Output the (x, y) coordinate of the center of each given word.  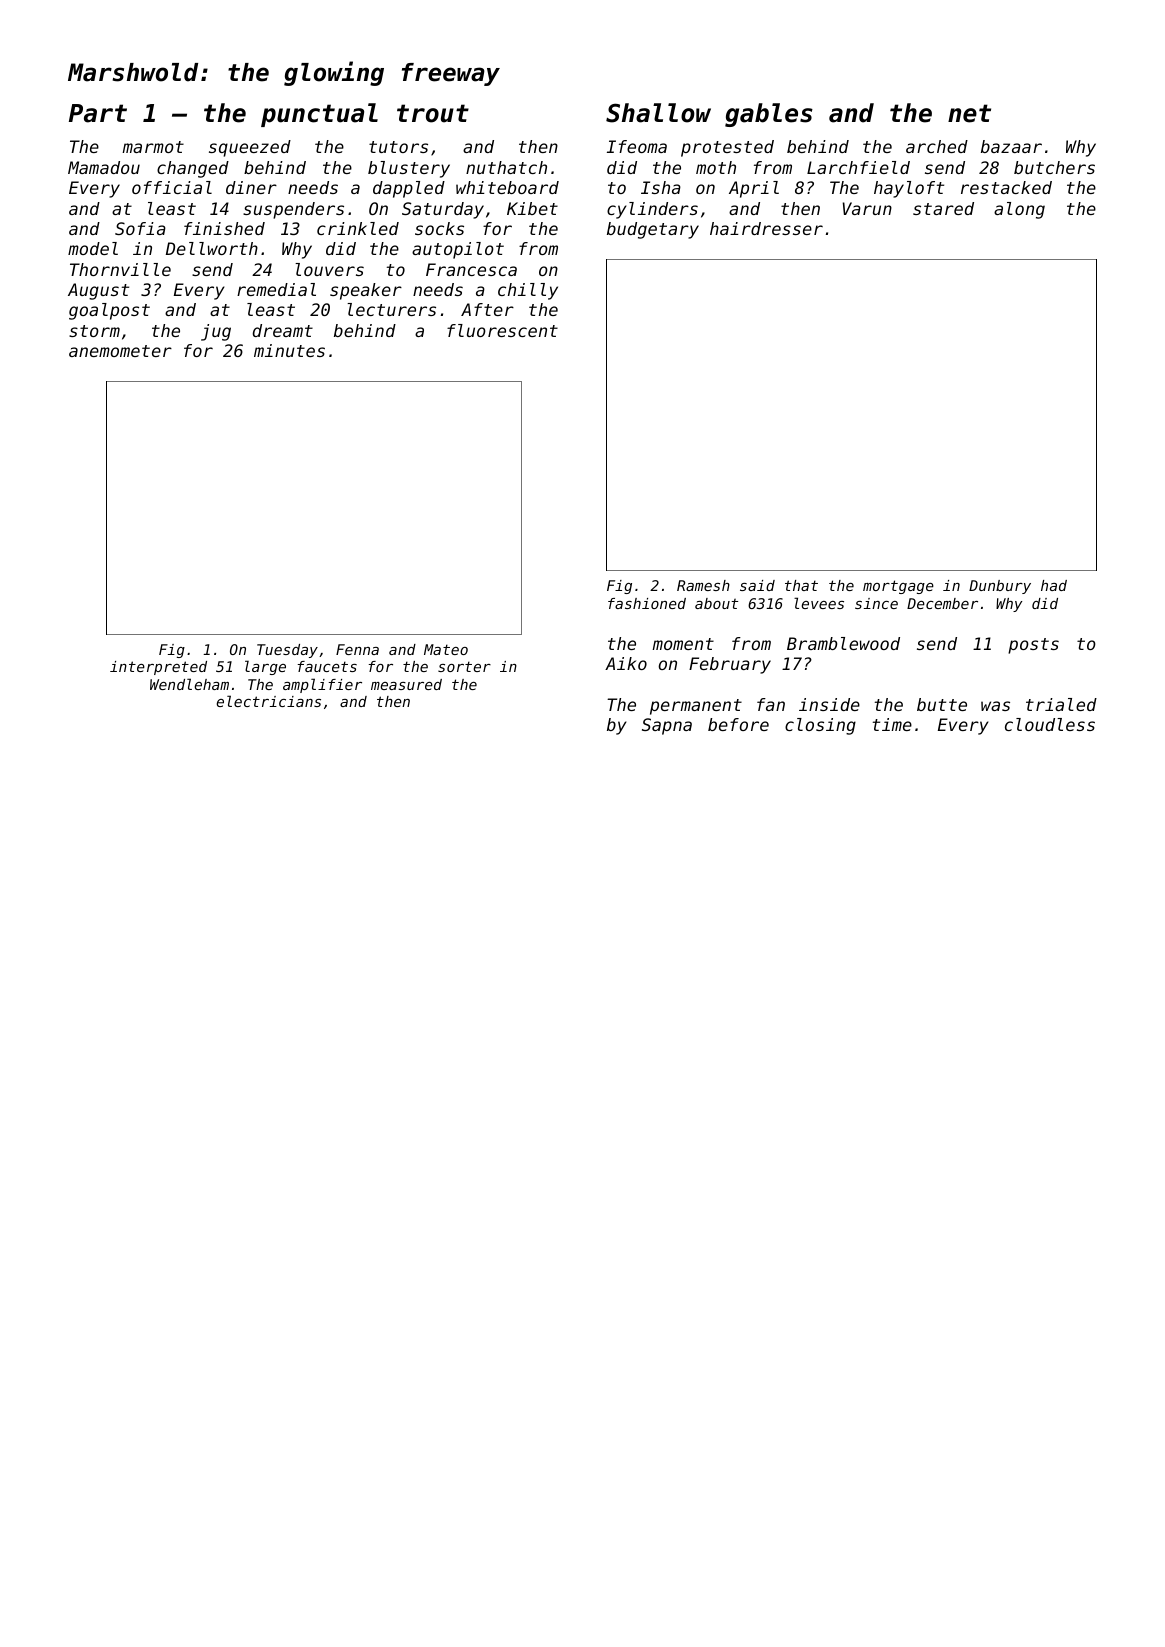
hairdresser (766, 228)
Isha (661, 187)
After (487, 309)
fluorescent (502, 330)
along (1019, 210)
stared (943, 208)
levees (819, 603)
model (93, 248)
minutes (289, 350)
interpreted (158, 668)
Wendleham (189, 684)
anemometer (120, 351)
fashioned (647, 603)
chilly (528, 291)
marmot (153, 147)
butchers (1054, 167)
